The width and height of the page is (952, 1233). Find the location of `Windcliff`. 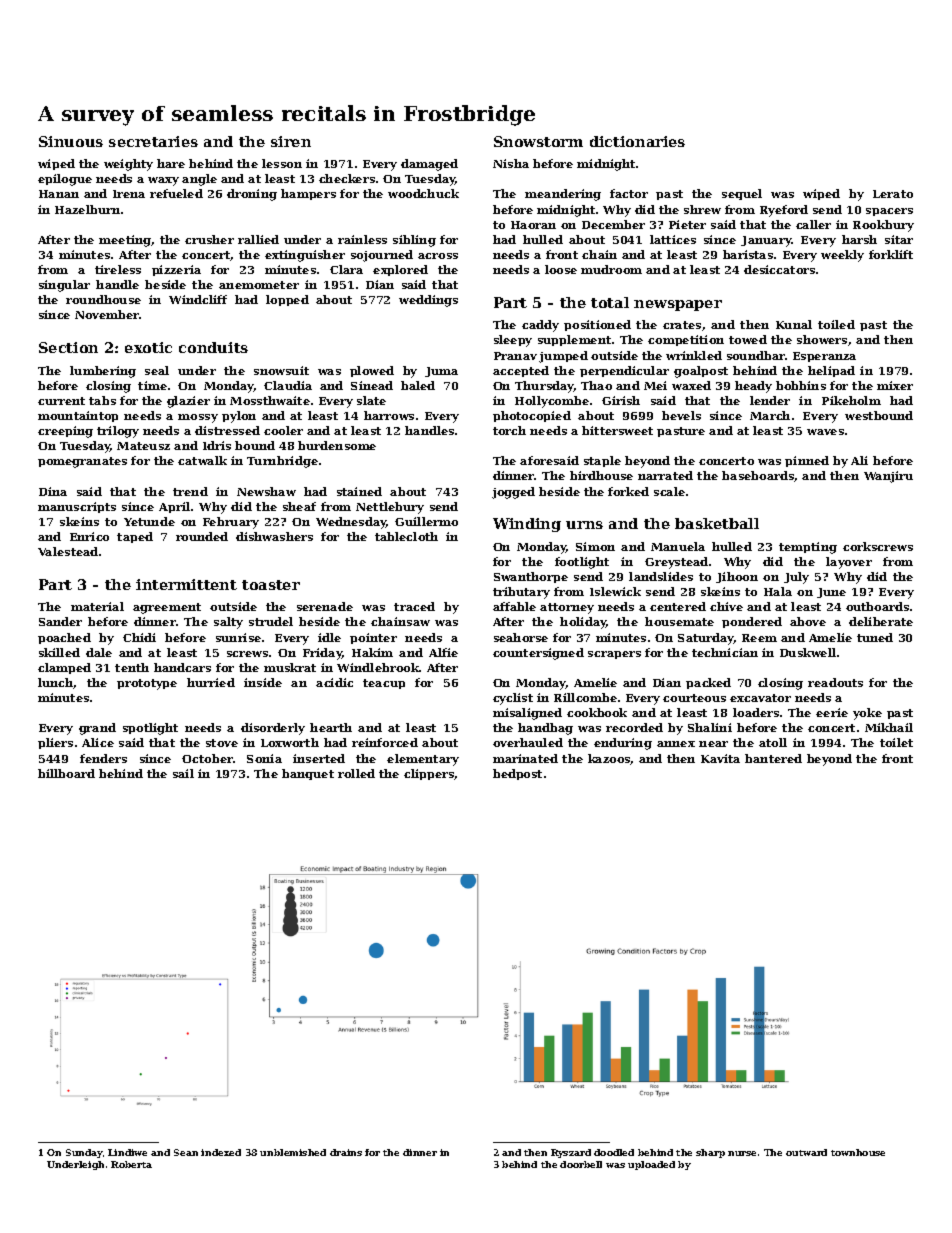

Windcliff is located at coordinates (198, 299).
